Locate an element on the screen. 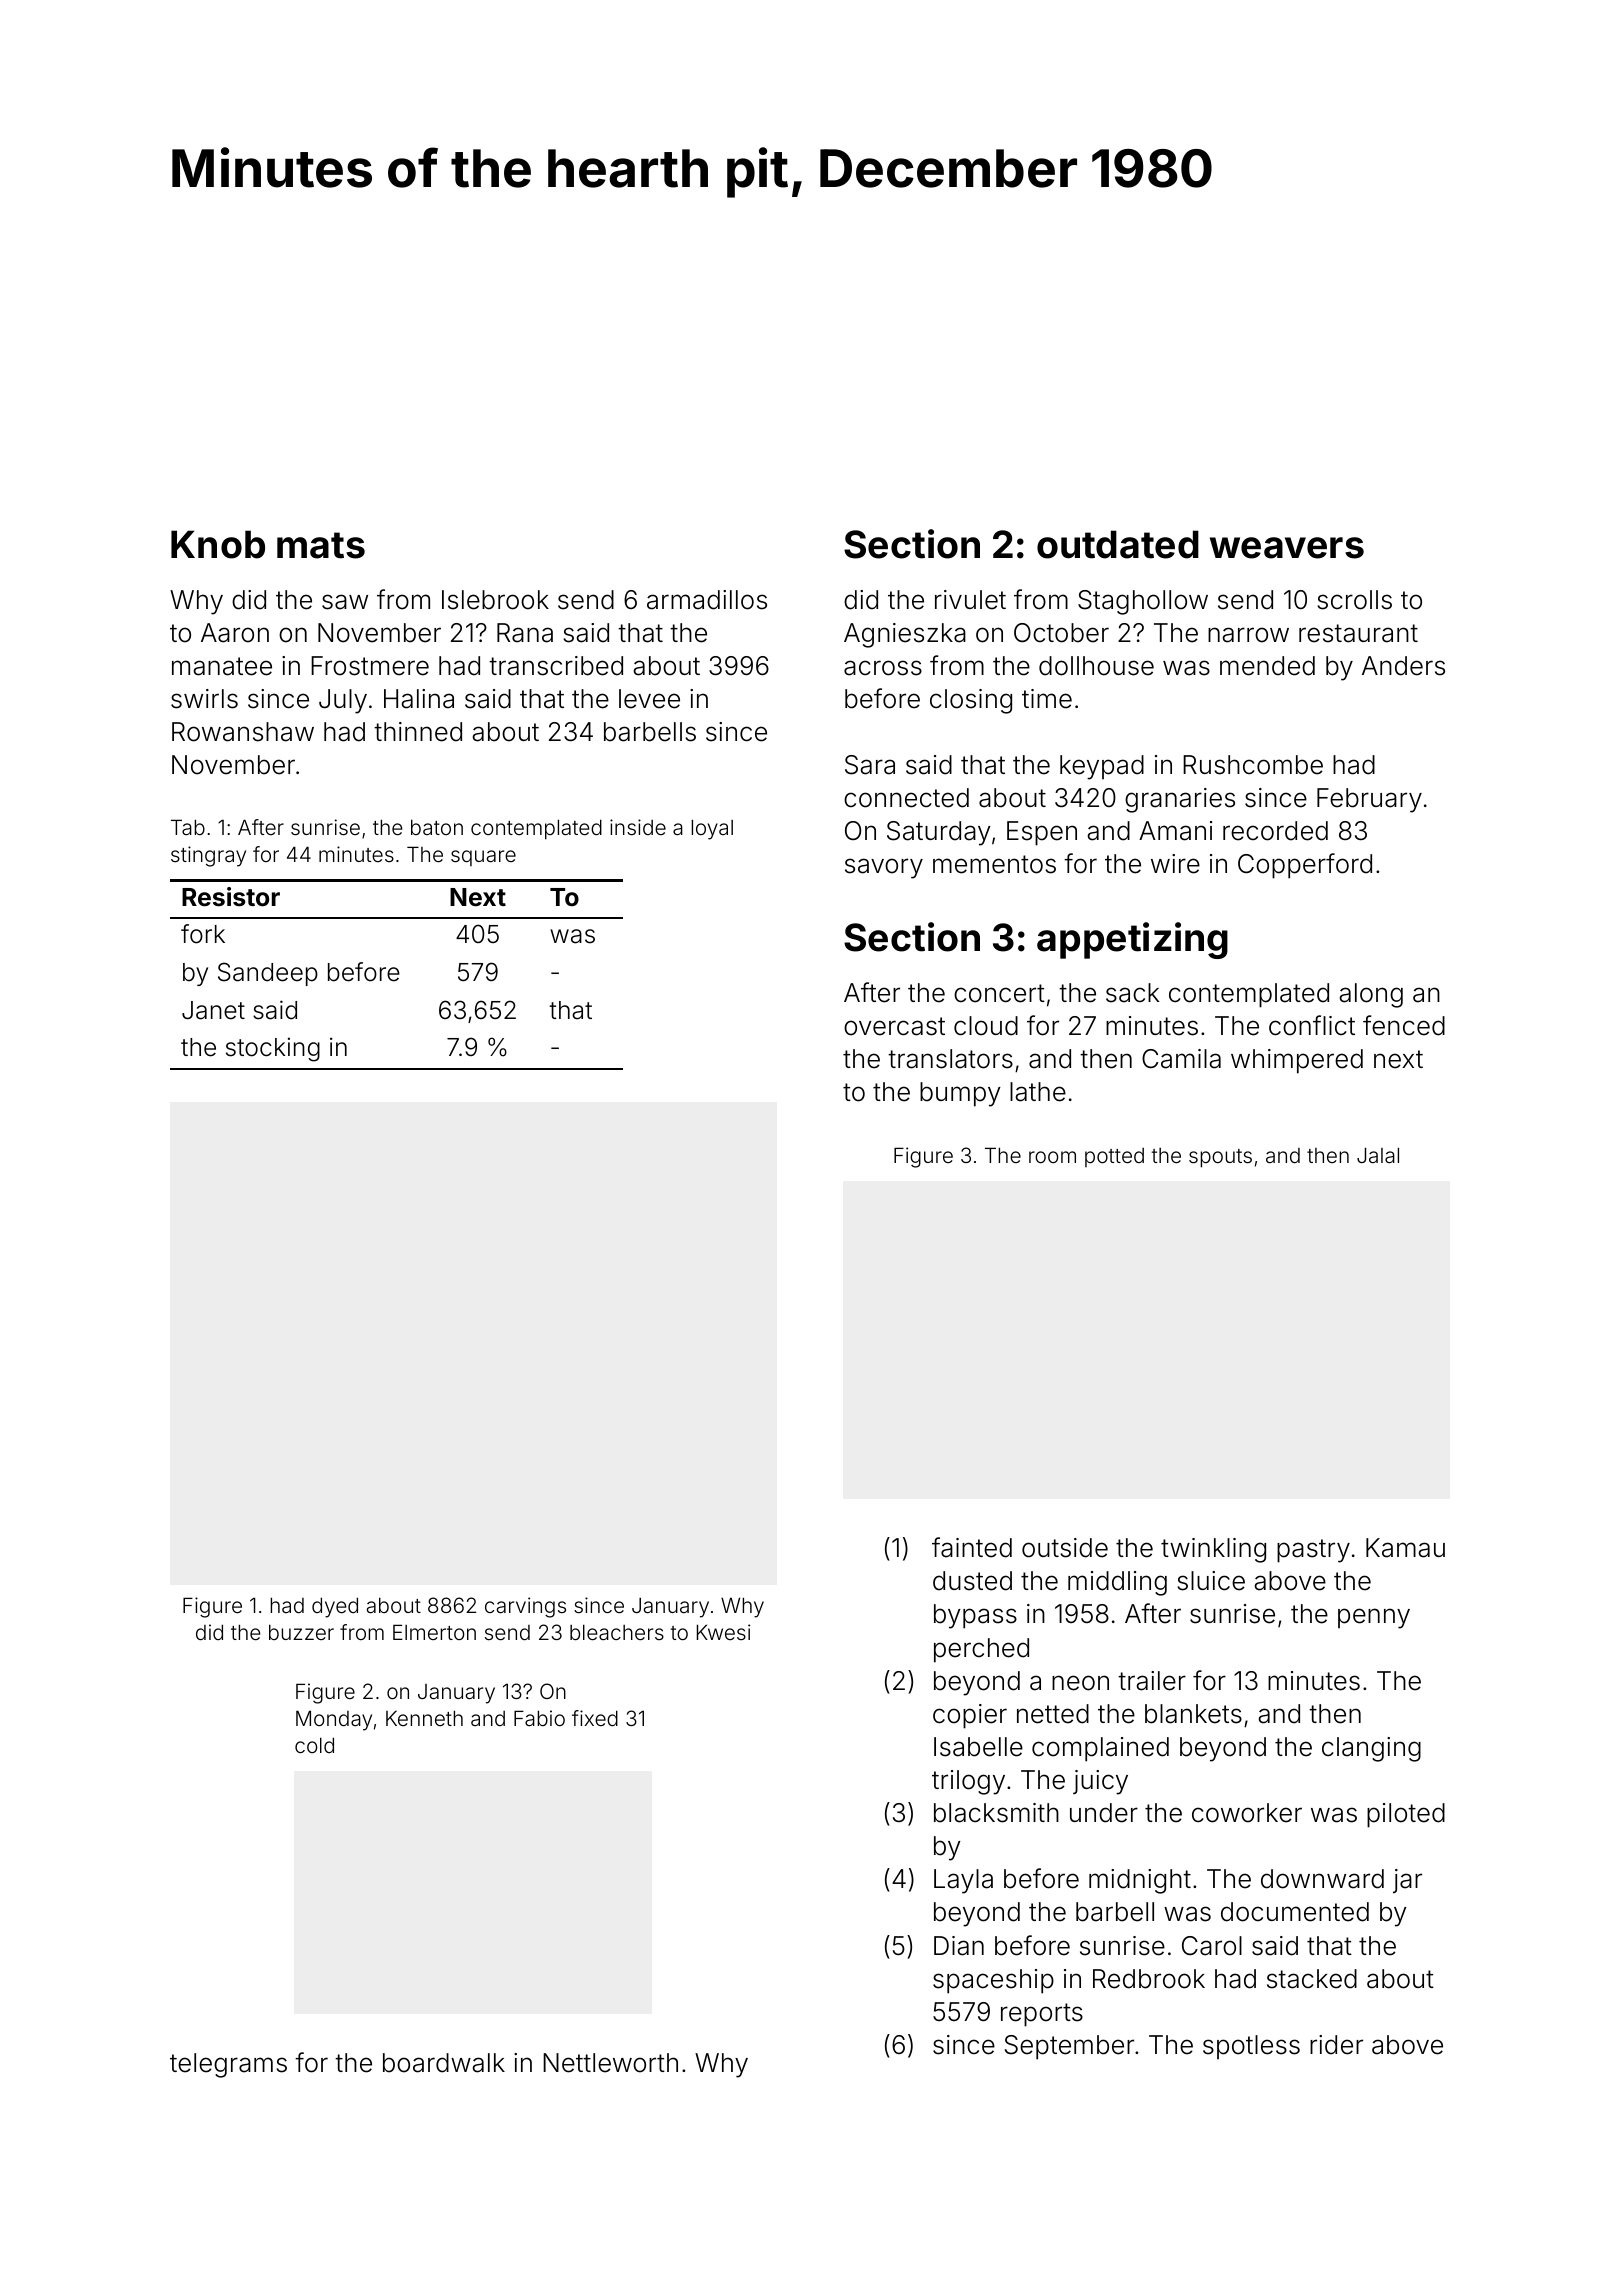  wire is located at coordinates (1175, 864).
